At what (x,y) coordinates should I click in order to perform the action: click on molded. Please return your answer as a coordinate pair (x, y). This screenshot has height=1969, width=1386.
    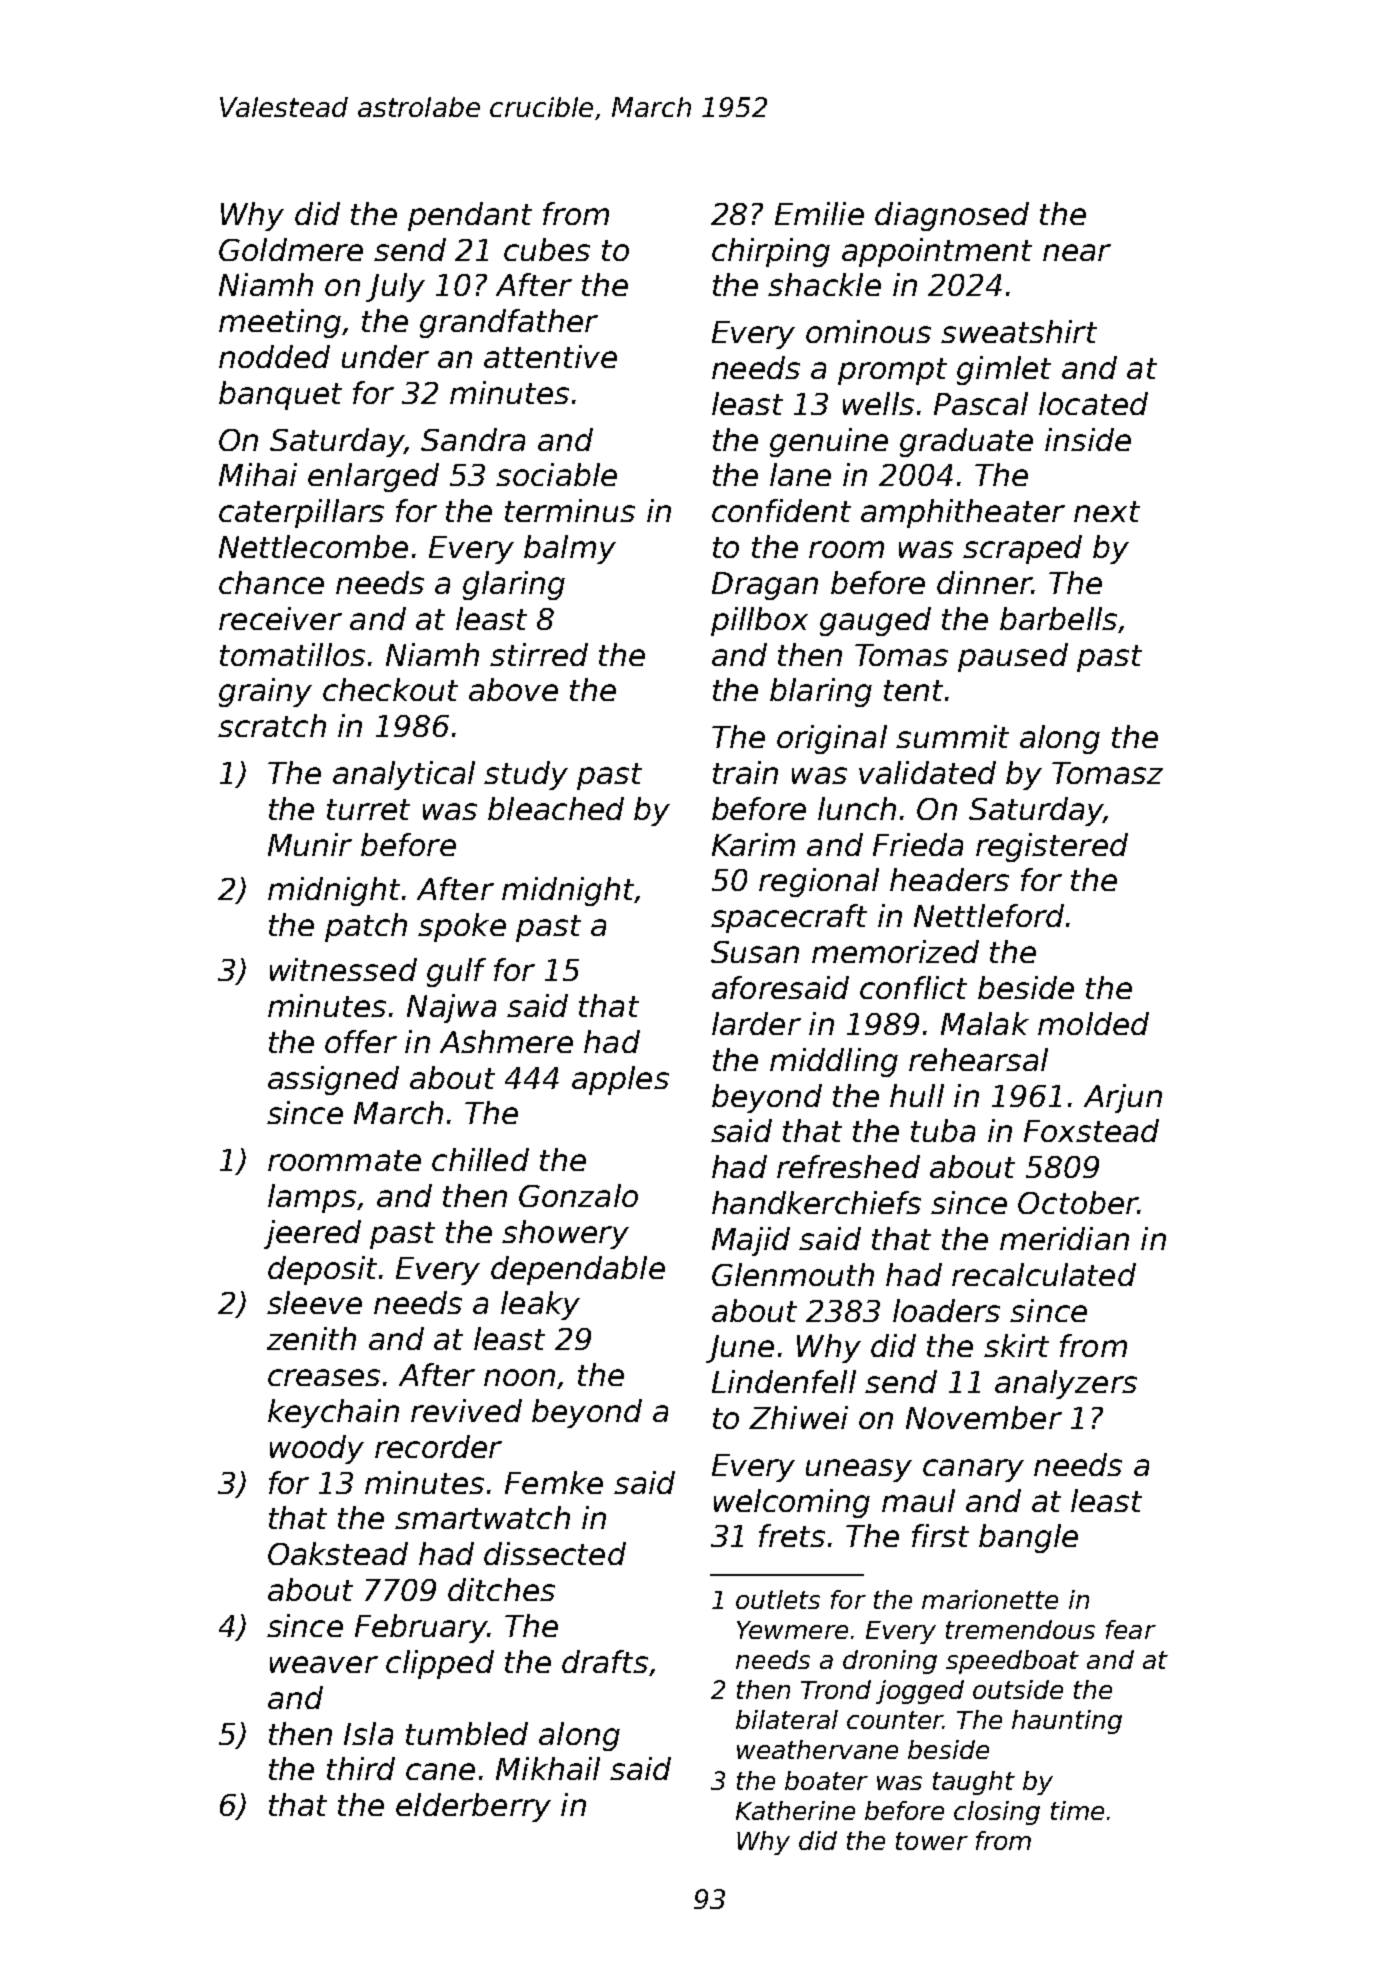
    Looking at the image, I should click on (1093, 1023).
